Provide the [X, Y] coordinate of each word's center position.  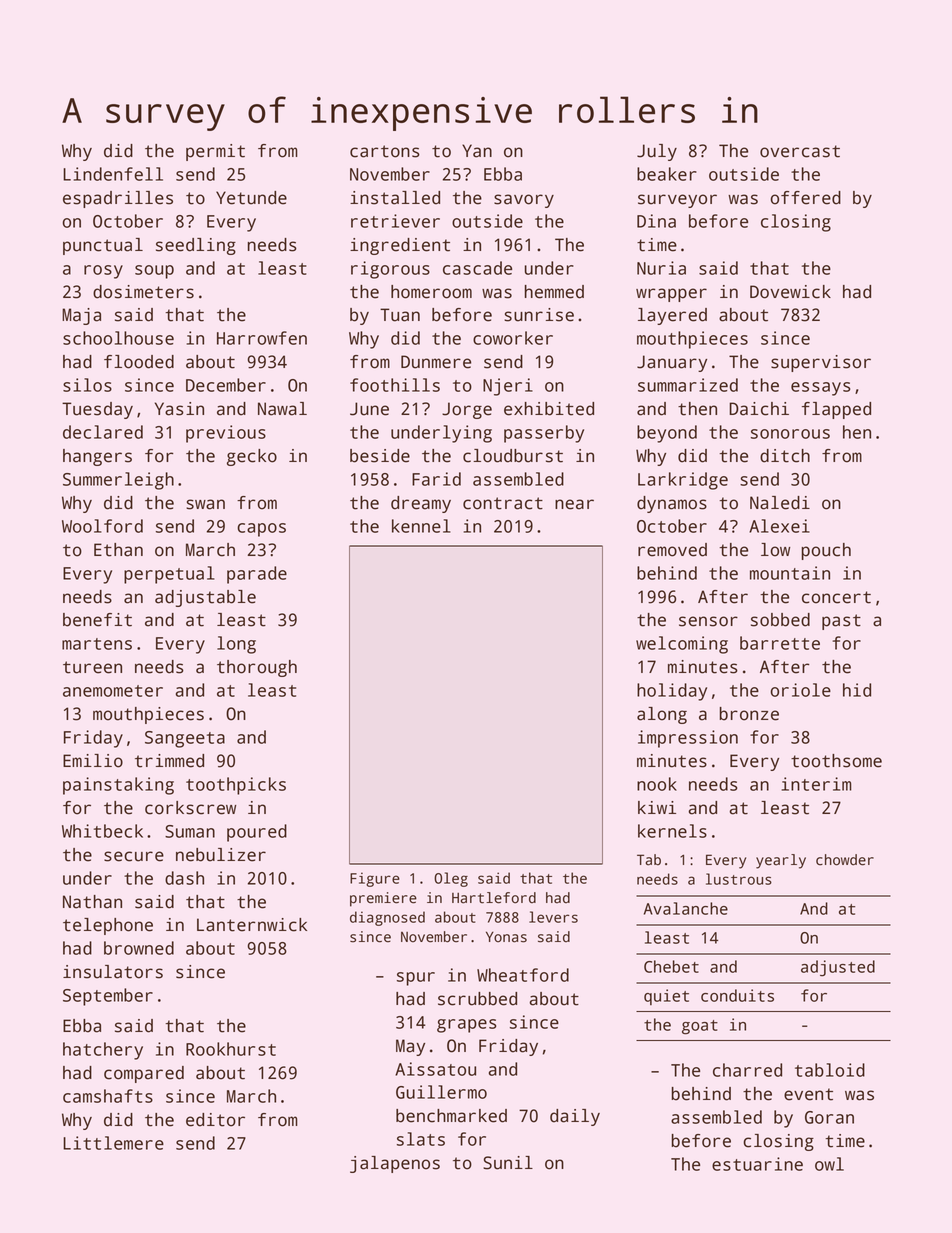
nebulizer [221, 855]
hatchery [103, 1051]
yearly [781, 861]
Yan [477, 151]
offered [806, 198]
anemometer [113, 691]
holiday [672, 692]
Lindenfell [113, 174]
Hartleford [494, 898]
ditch [785, 456]
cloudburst [513, 456]
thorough [257, 668]
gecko [252, 457]
